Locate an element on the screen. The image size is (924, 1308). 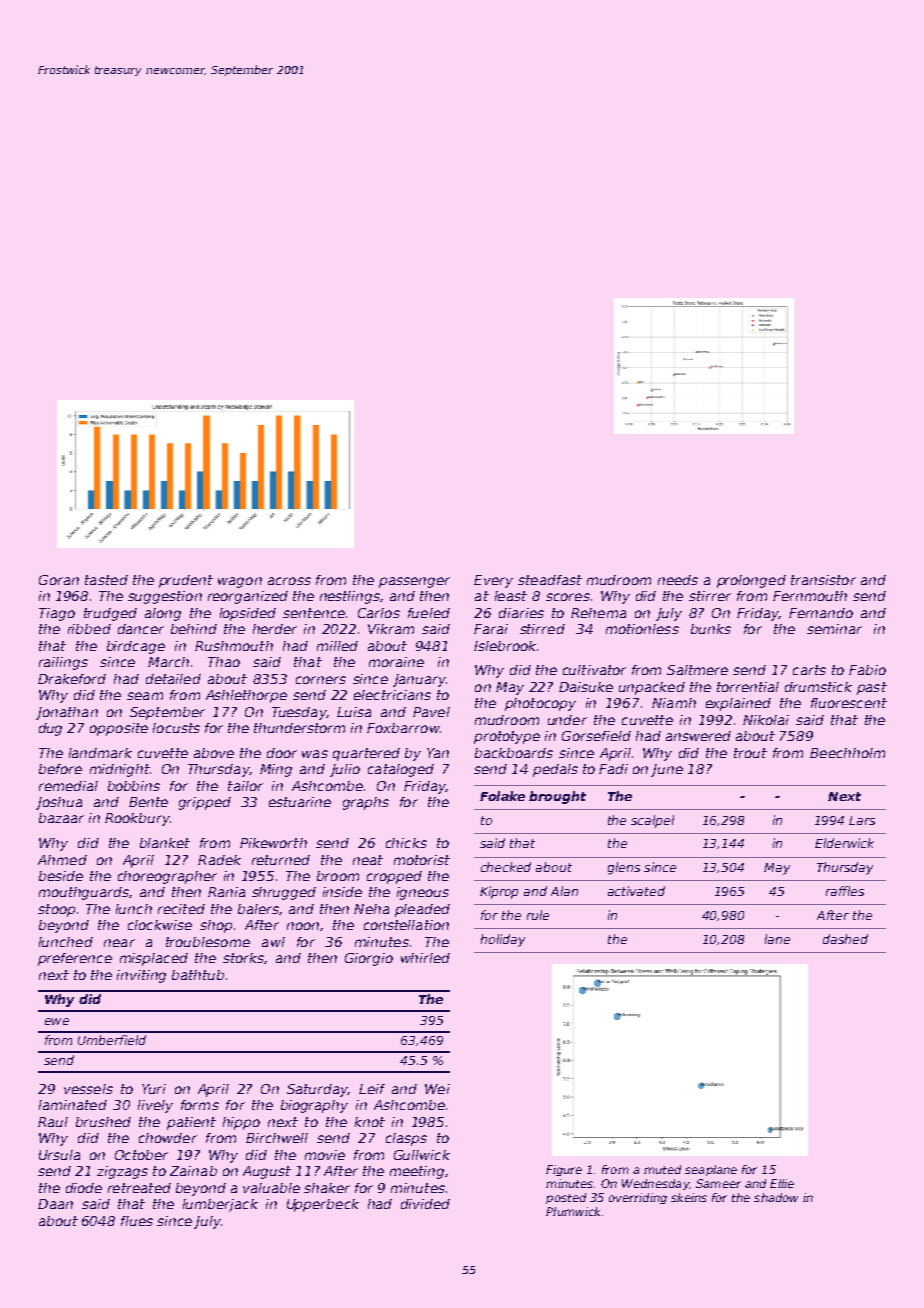
flues is located at coordinates (137, 1221).
